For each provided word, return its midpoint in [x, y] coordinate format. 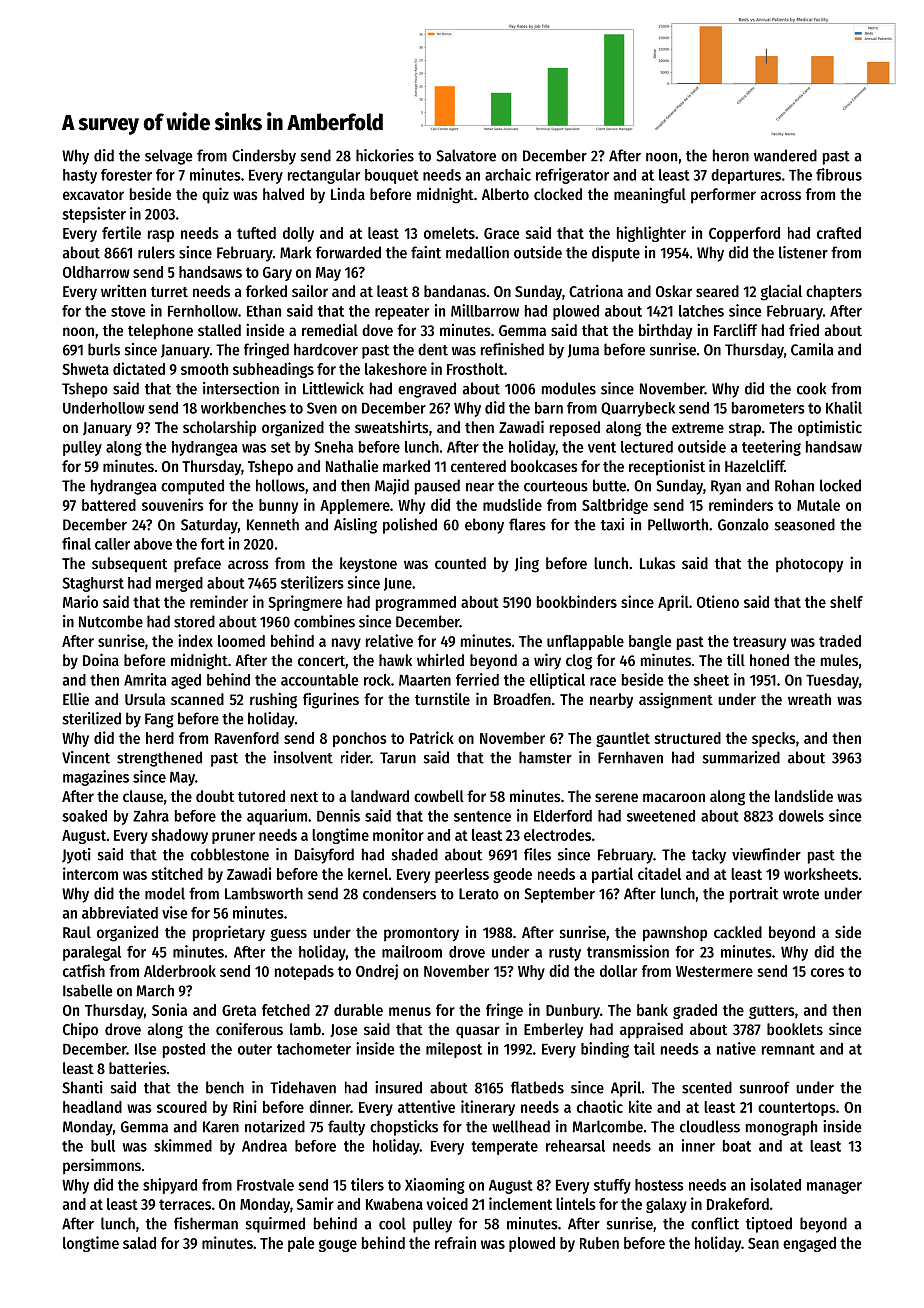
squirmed [275, 1225]
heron [731, 155]
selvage [168, 157]
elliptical [557, 681]
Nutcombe [111, 621]
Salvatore [466, 155]
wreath [809, 699]
